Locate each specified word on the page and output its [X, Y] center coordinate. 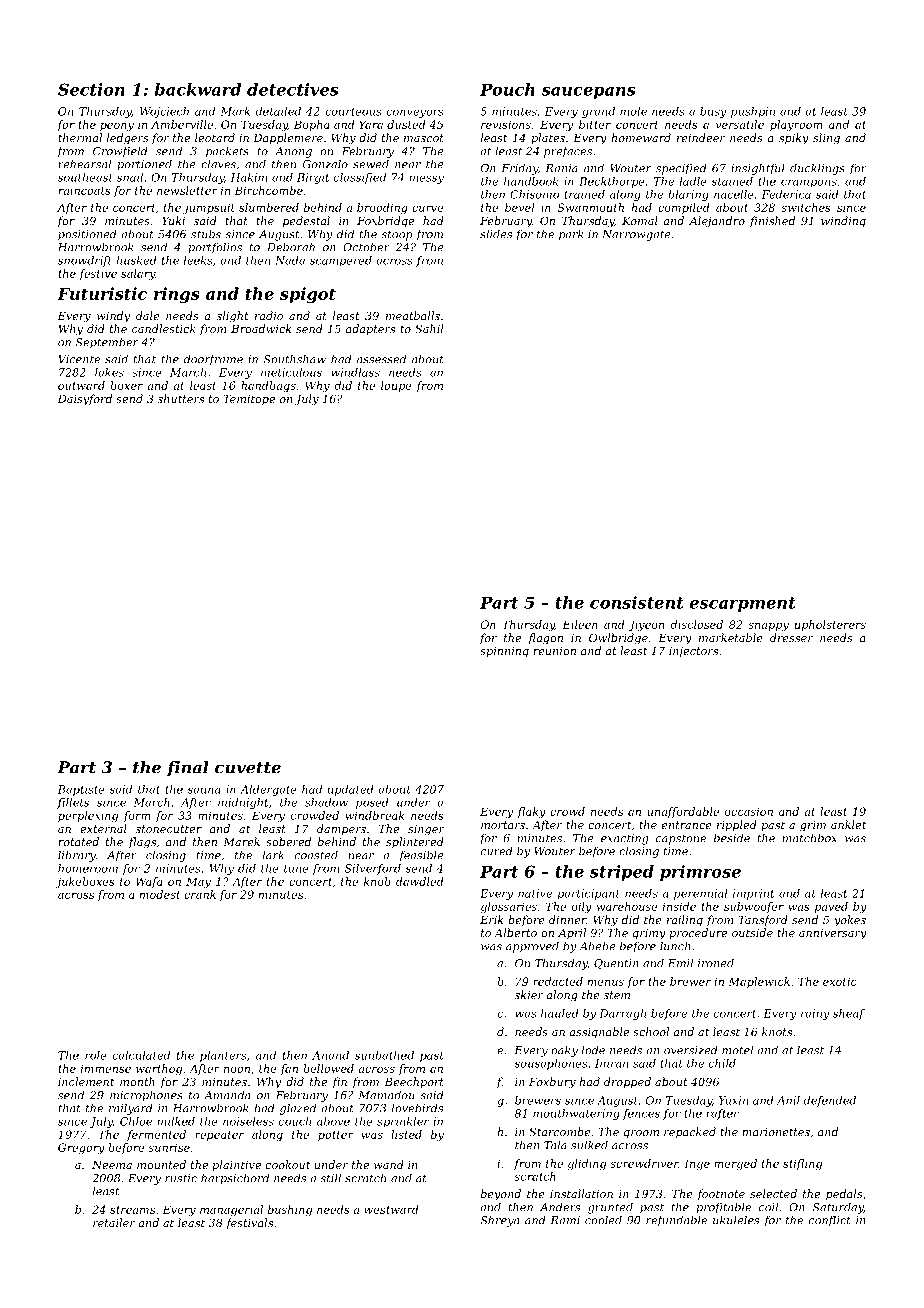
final [188, 768]
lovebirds [417, 1108]
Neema [112, 1165]
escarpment [743, 604]
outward [81, 385]
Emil [680, 963]
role [96, 1055]
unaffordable [683, 812]
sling [826, 139]
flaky [531, 812]
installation [581, 1193]
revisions [506, 124]
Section [91, 89]
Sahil [429, 328]
